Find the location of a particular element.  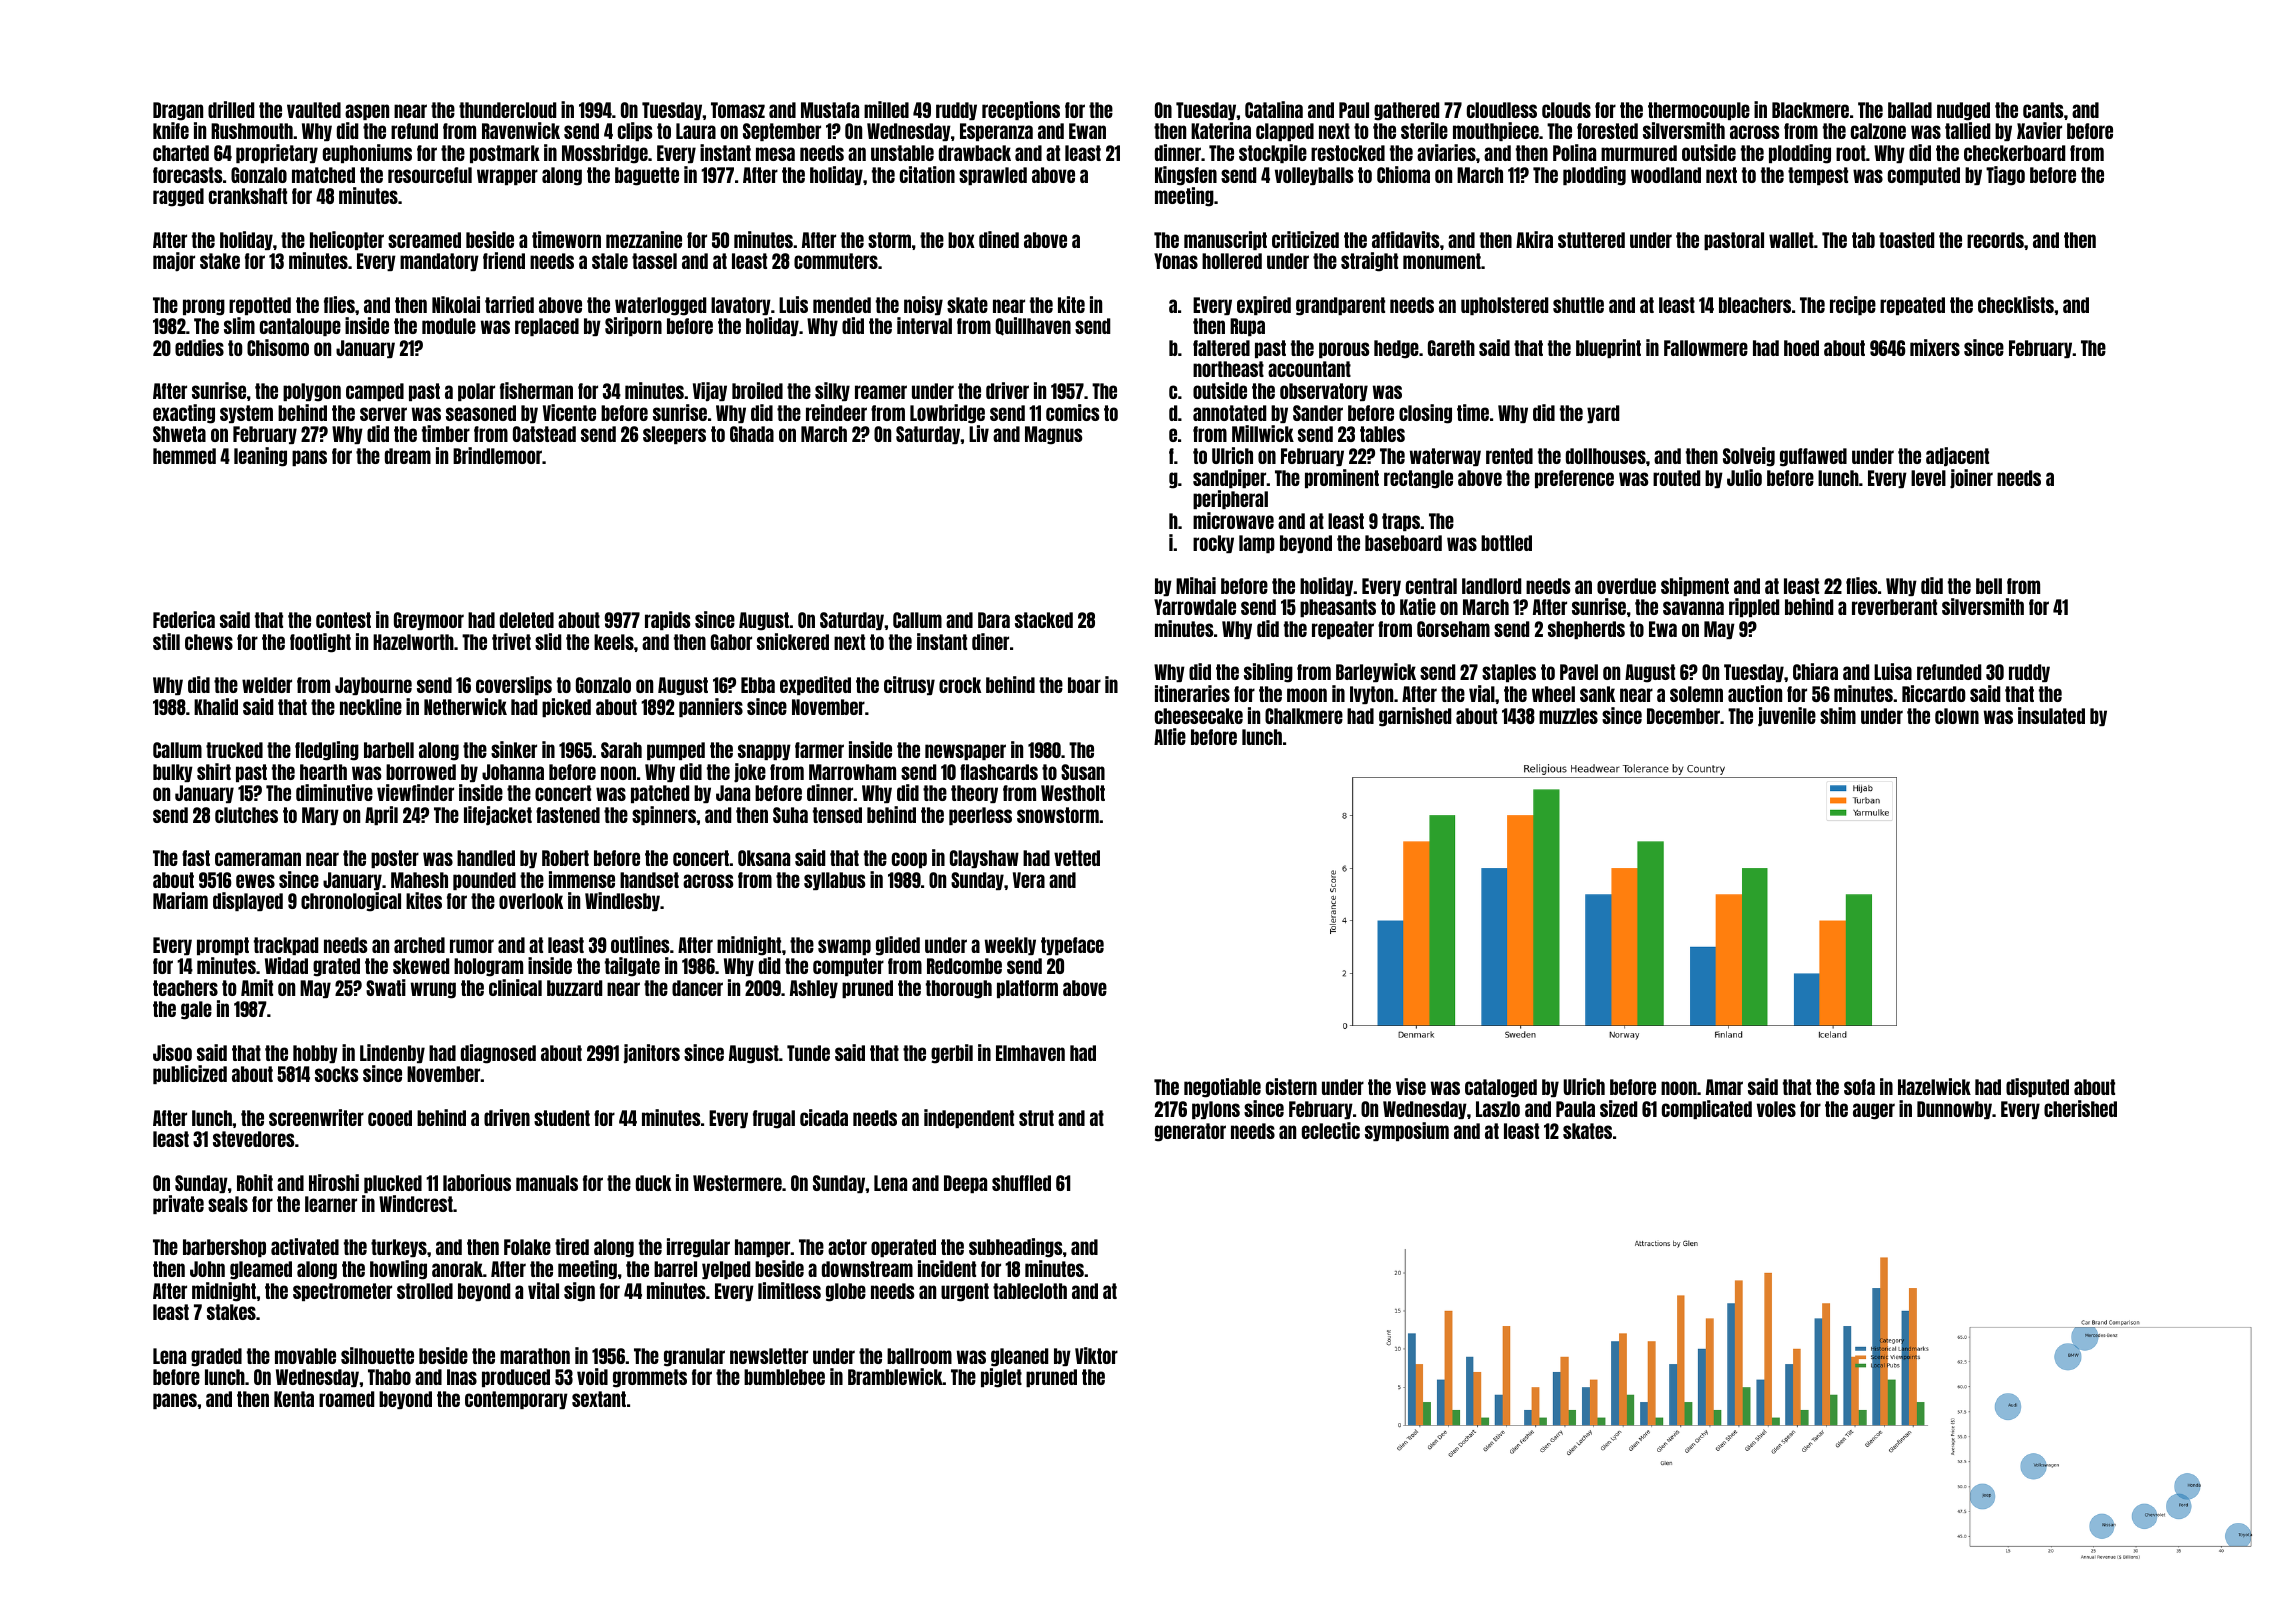

woodland is located at coordinates (1666, 175).
